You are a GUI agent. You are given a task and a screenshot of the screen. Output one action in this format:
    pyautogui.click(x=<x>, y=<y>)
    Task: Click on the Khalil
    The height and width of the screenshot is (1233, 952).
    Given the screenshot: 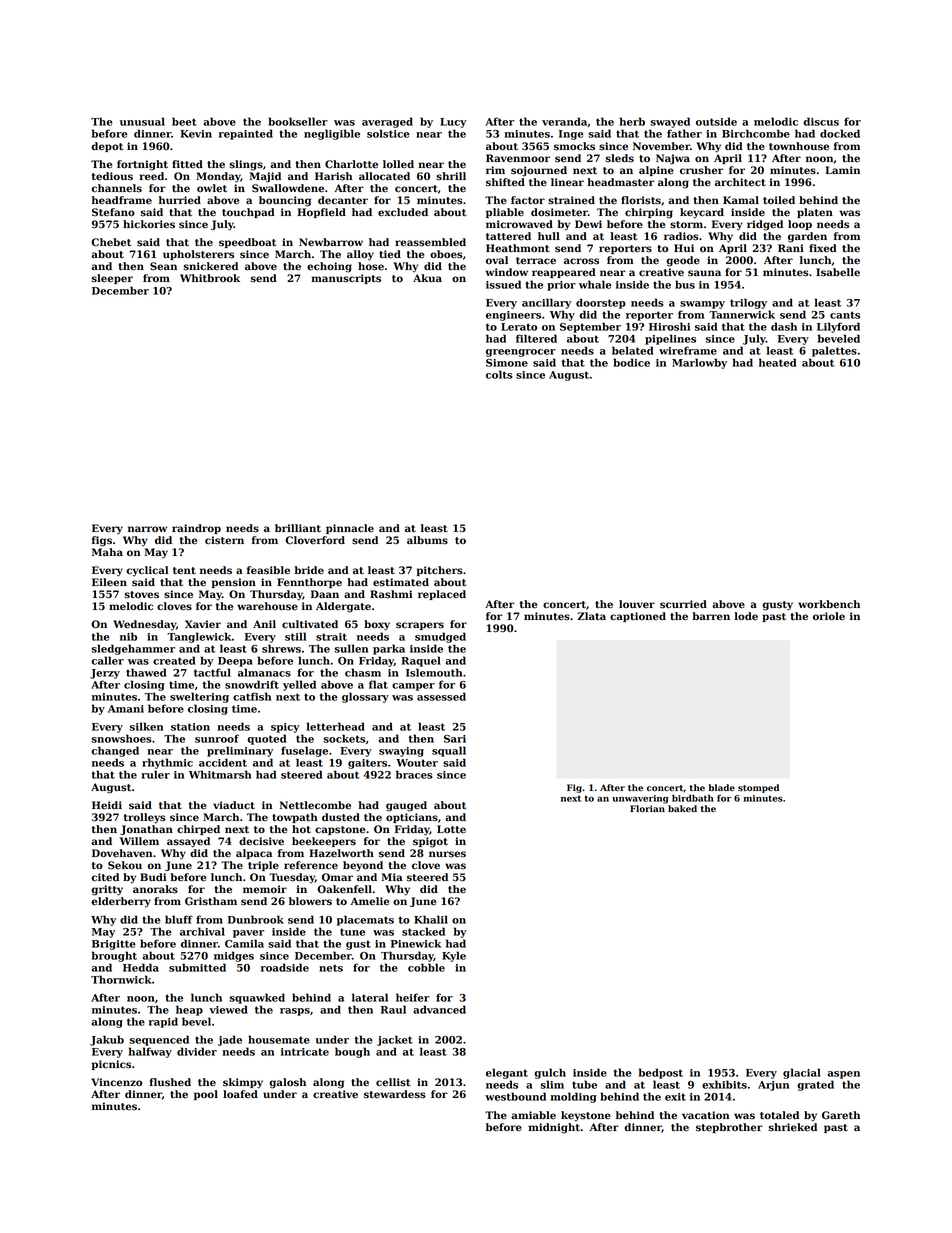 What is the action you would take?
    pyautogui.click(x=431, y=919)
